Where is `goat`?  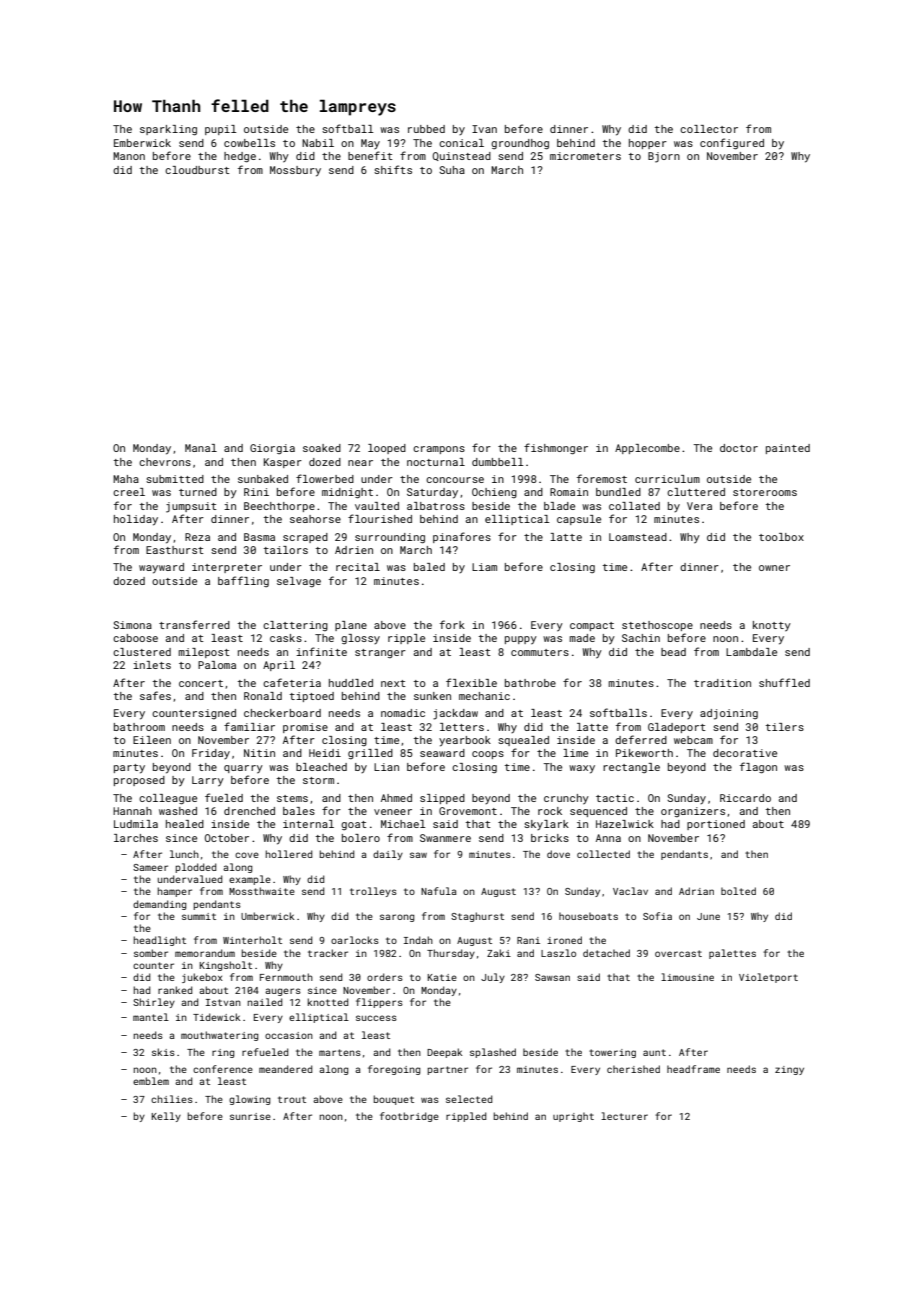 goat is located at coordinates (354, 825).
